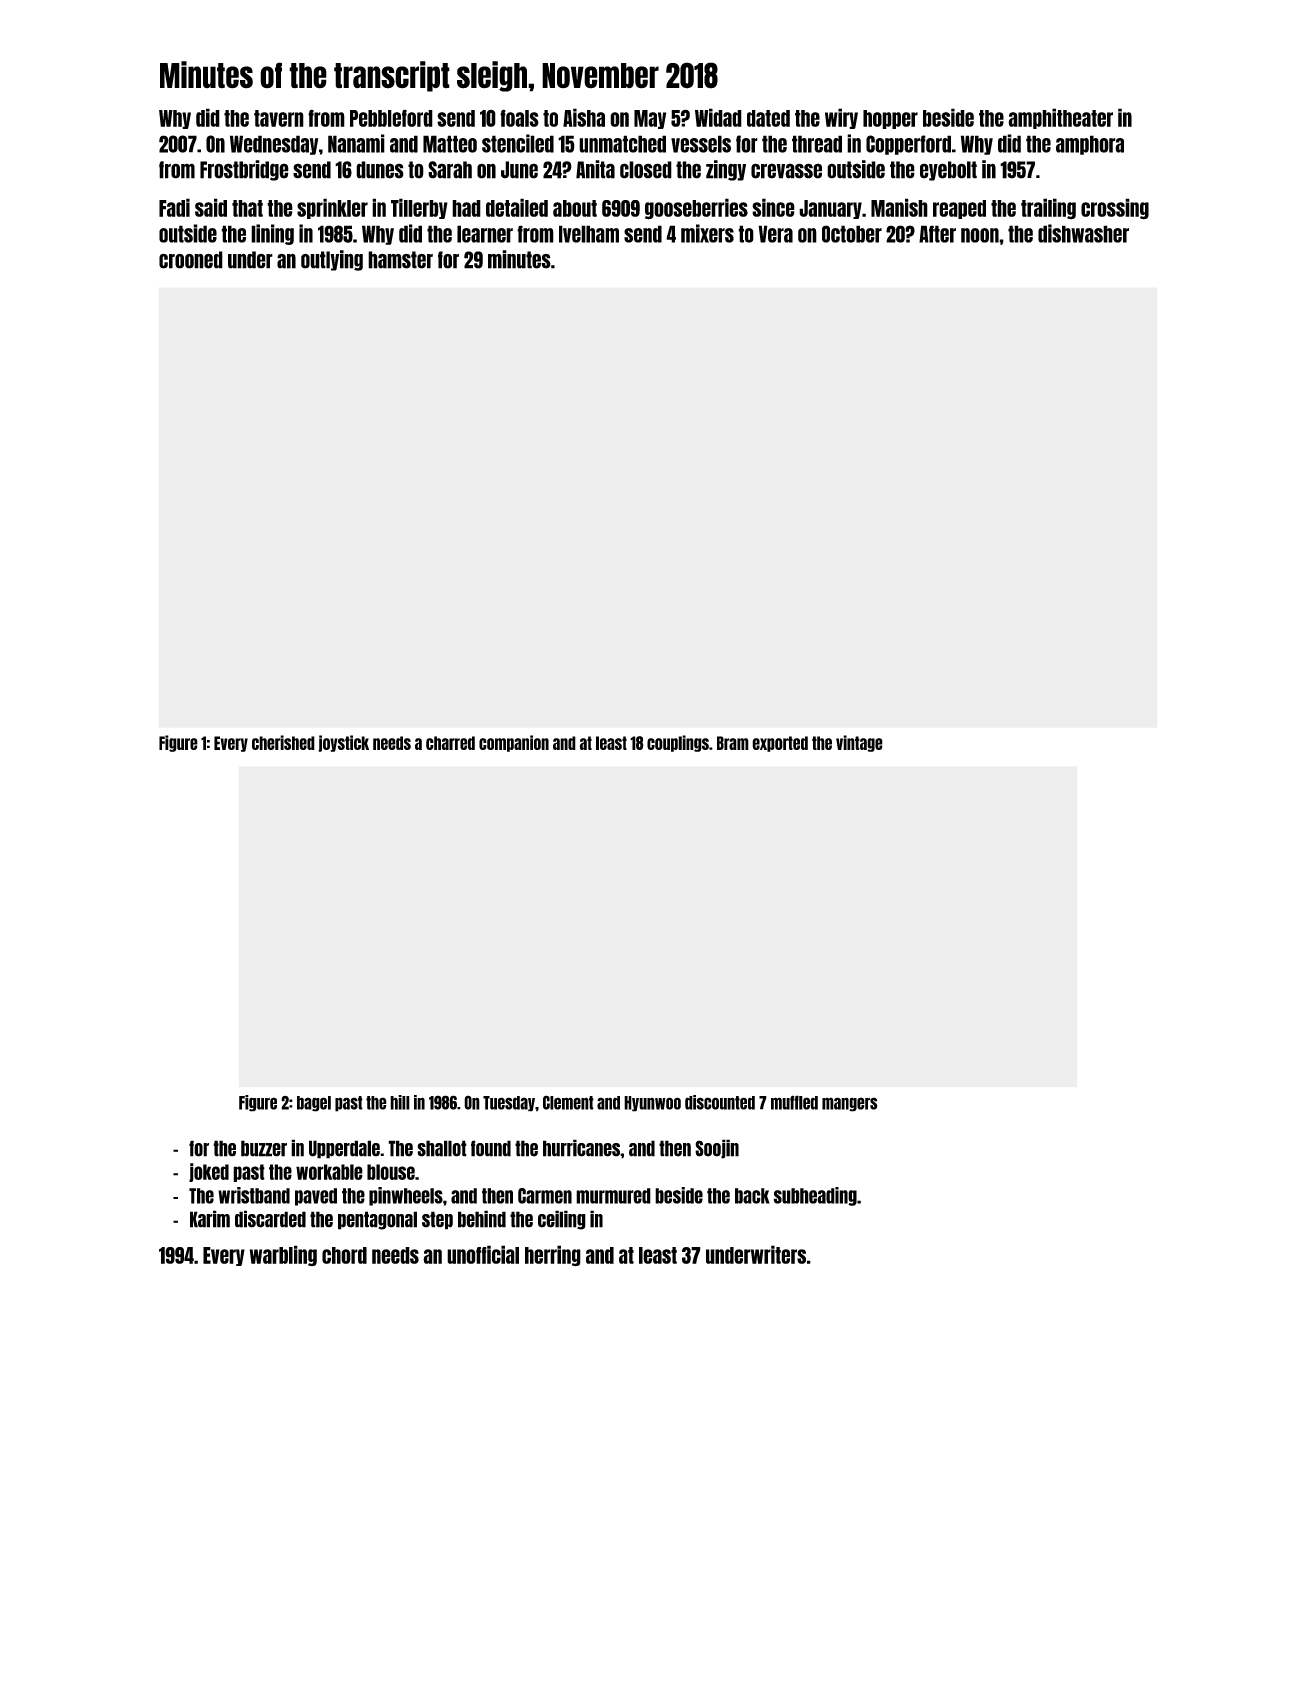  What do you see at coordinates (519, 118) in the image?
I see `foals` at bounding box center [519, 118].
